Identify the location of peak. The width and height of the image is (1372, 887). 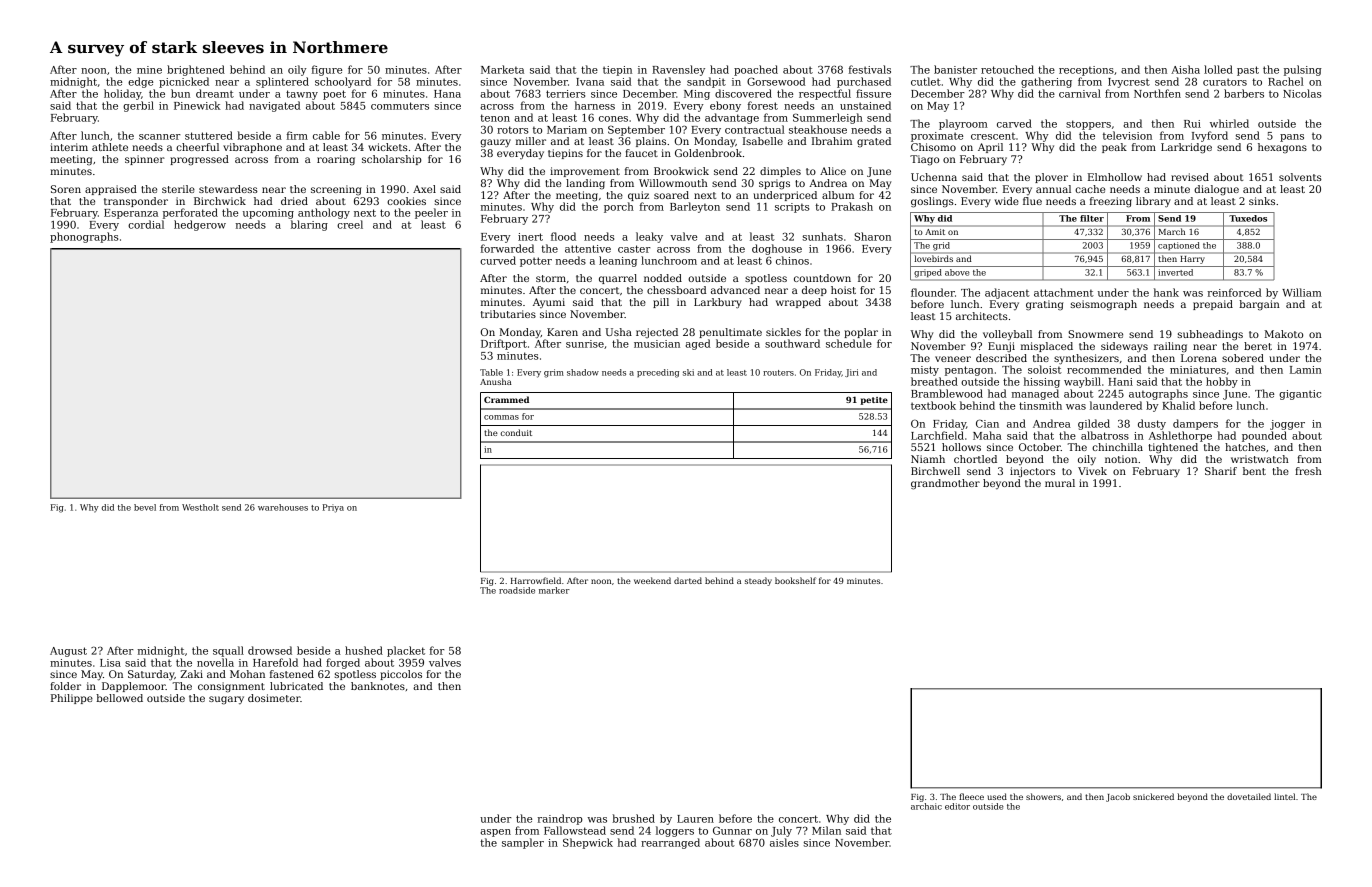
(1114, 148).
